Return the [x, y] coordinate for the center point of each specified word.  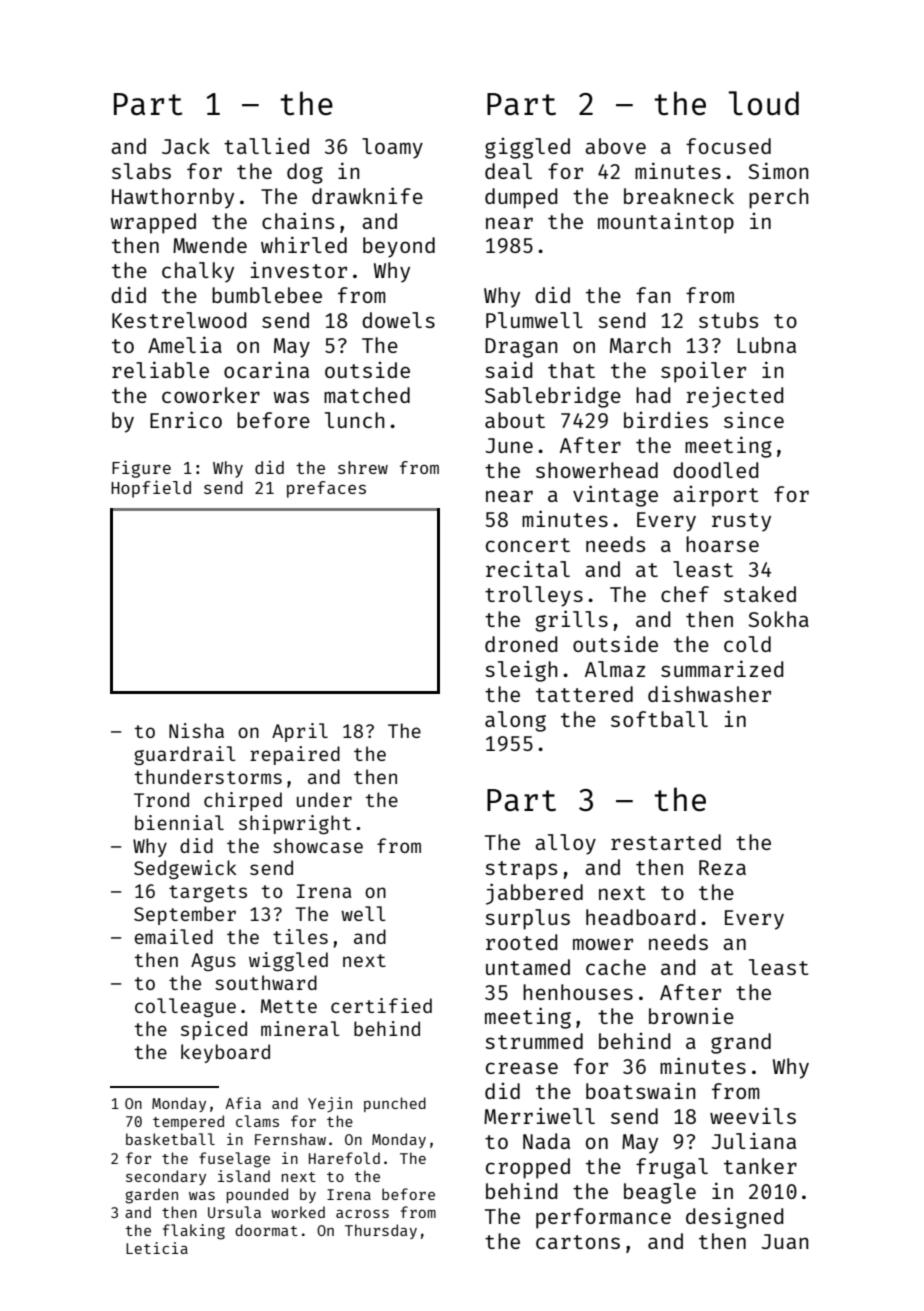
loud [764, 103]
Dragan [521, 348]
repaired [295, 755]
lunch [355, 420]
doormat [266, 1230]
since [754, 419]
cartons [578, 1242]
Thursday [381, 1231]
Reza [722, 867]
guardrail [185, 755]
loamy [392, 148]
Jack [186, 146]
